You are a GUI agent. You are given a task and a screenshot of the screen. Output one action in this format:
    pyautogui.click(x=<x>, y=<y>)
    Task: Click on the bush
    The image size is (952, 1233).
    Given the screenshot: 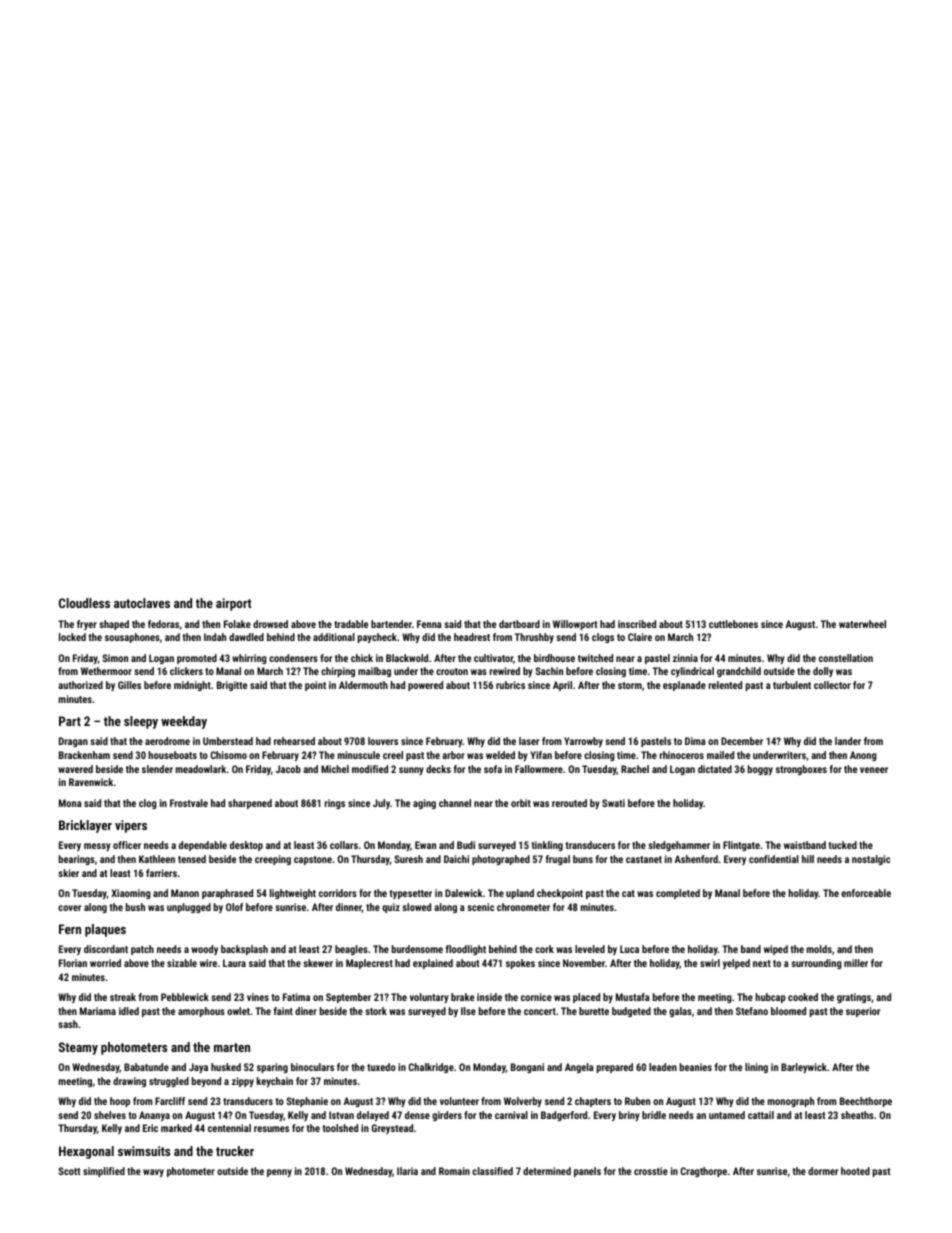 What is the action you would take?
    pyautogui.click(x=135, y=907)
